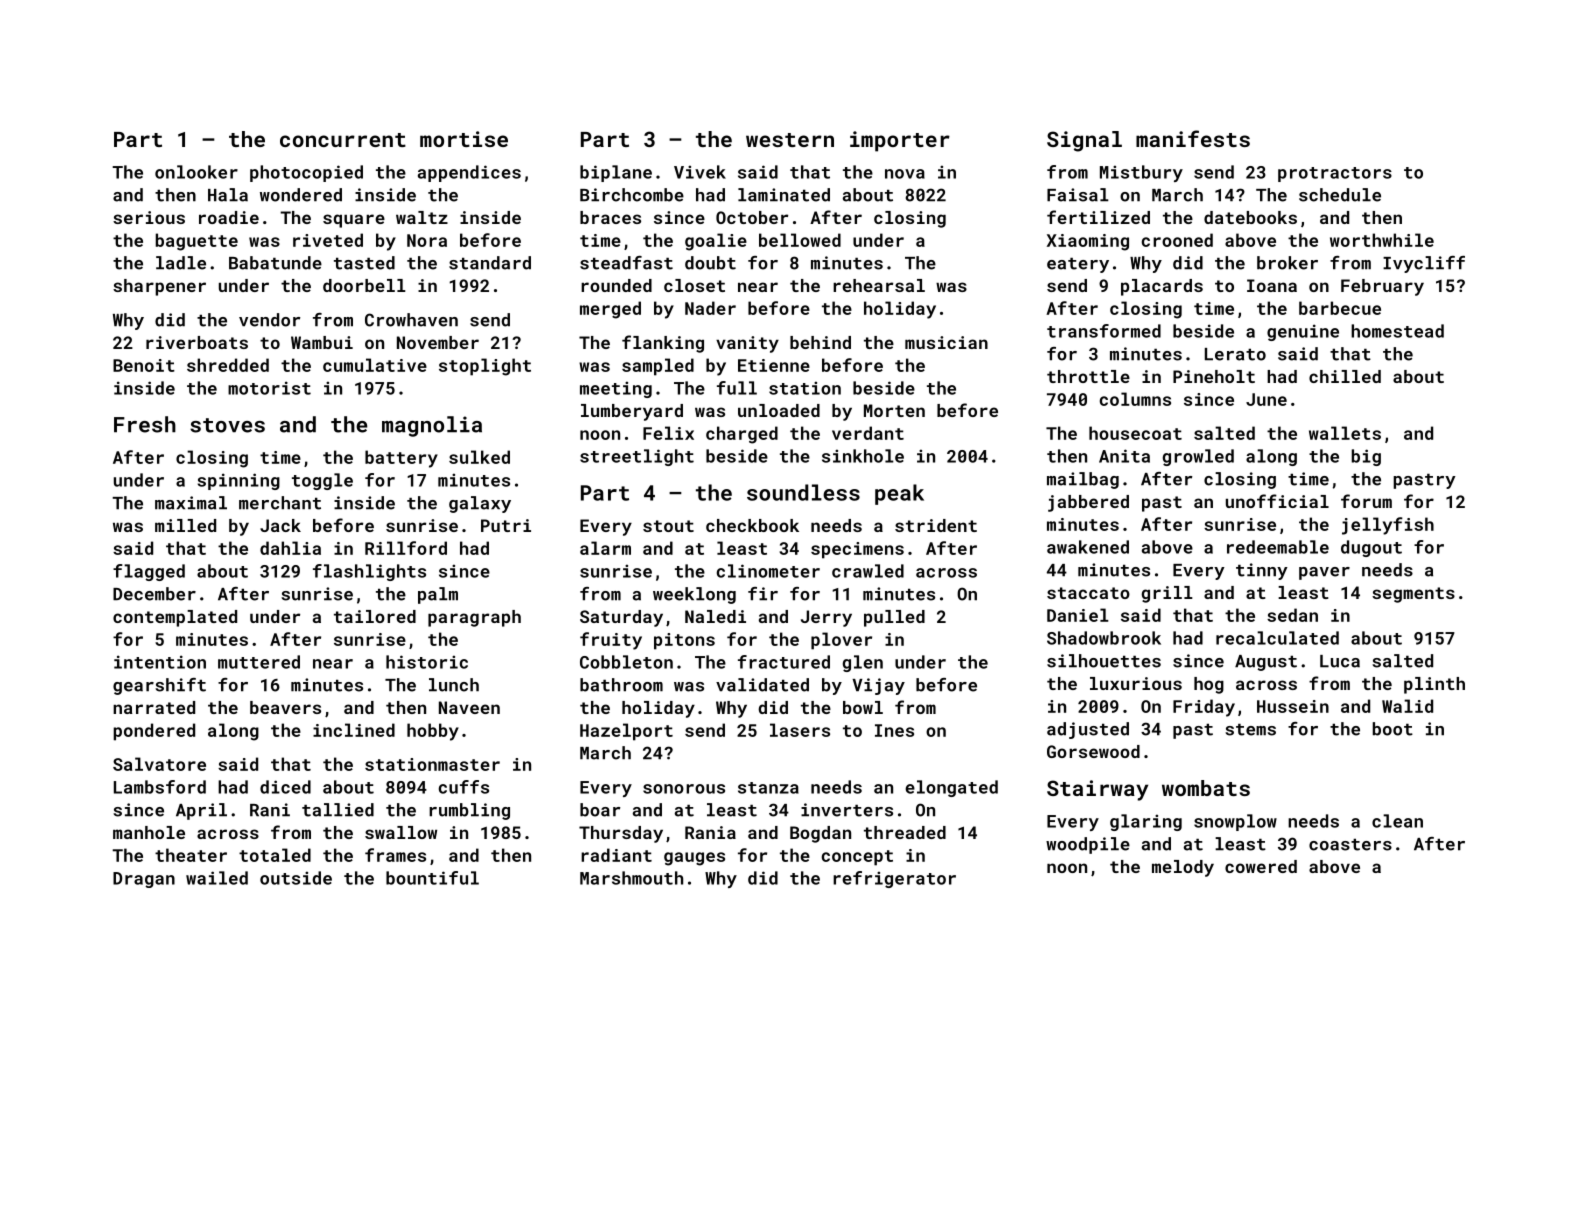 The width and height of the page is (1583, 1223). Describe the element at coordinates (1382, 240) in the page. I see `worthwhile` at that location.
